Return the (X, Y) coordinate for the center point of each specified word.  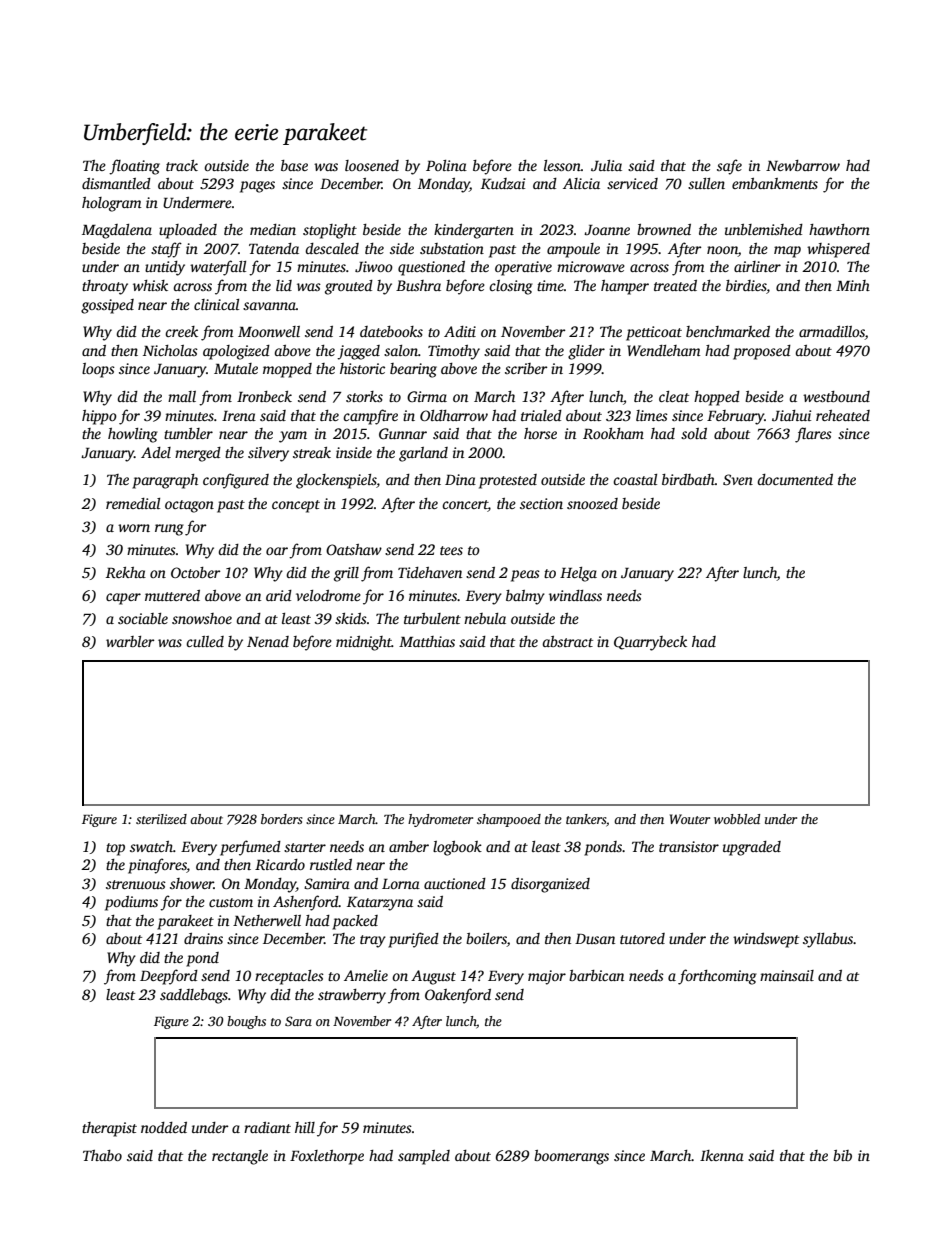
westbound (836, 396)
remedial (133, 503)
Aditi (460, 331)
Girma (427, 396)
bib (842, 1155)
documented (795, 479)
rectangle (240, 1157)
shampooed (509, 820)
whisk (150, 285)
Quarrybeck (650, 643)
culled (205, 641)
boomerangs (571, 1157)
